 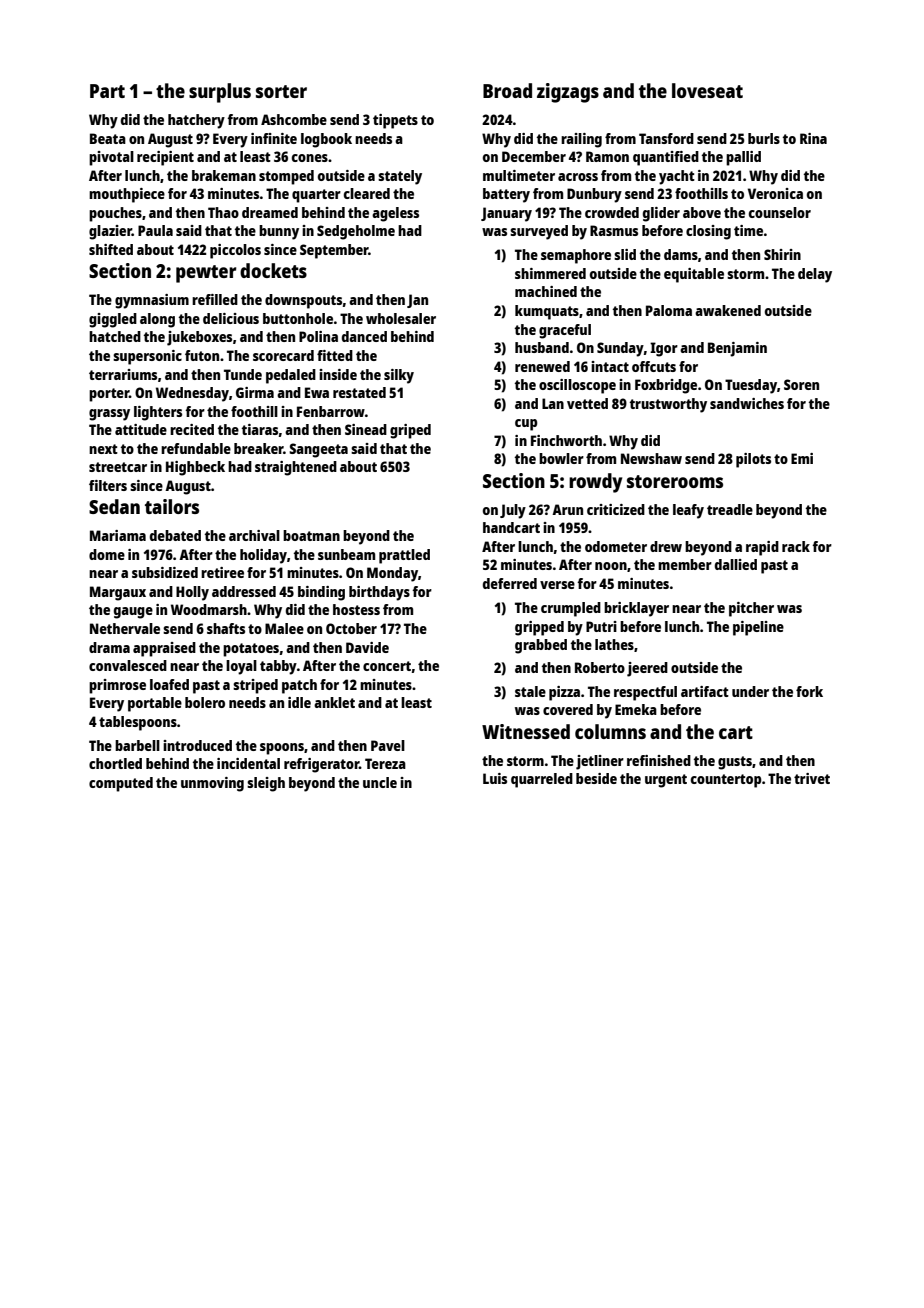 What do you see at coordinates (568, 93) in the screenshot?
I see `zigzags` at bounding box center [568, 93].
